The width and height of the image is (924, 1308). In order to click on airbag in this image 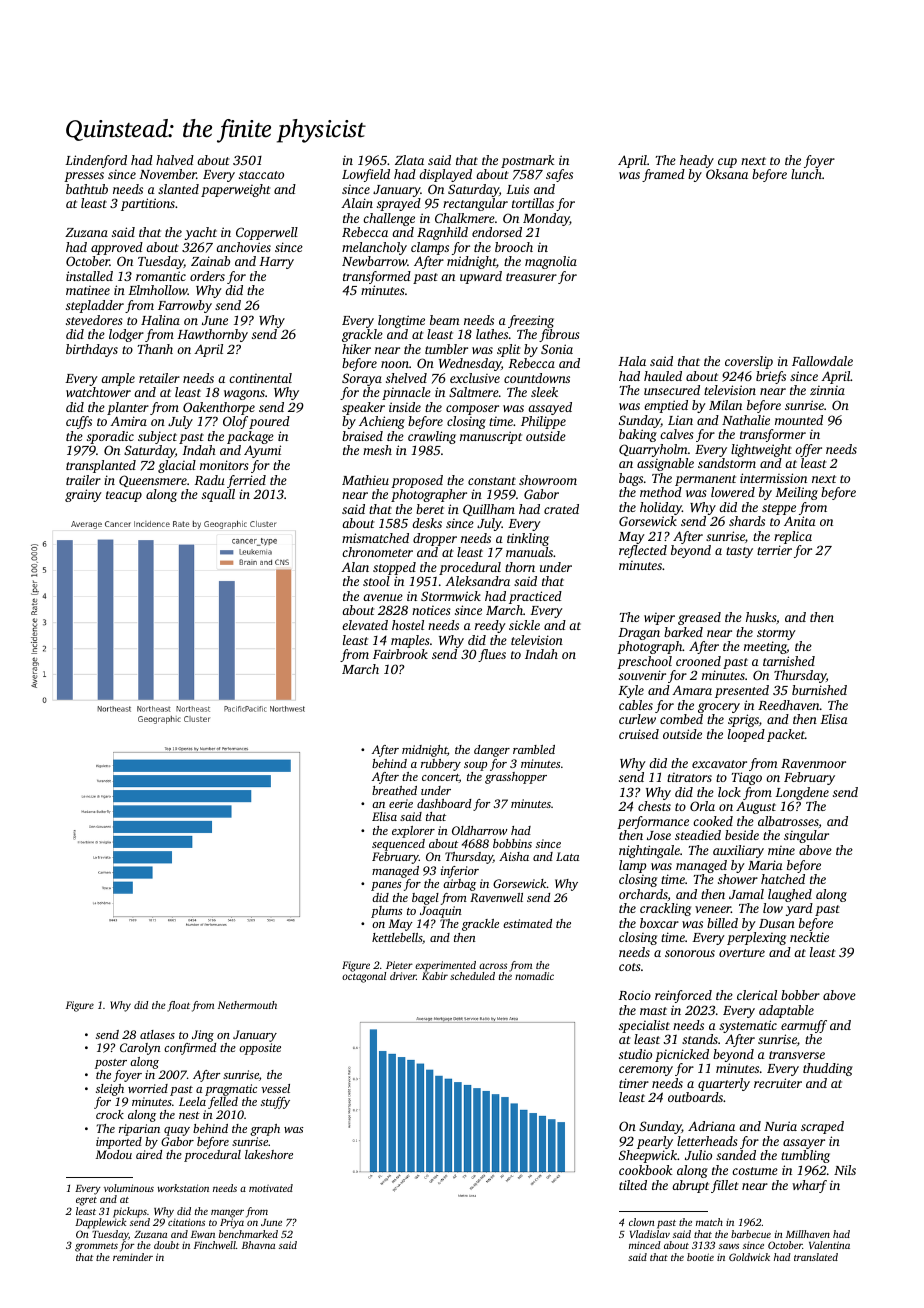, I will do `click(459, 885)`.
